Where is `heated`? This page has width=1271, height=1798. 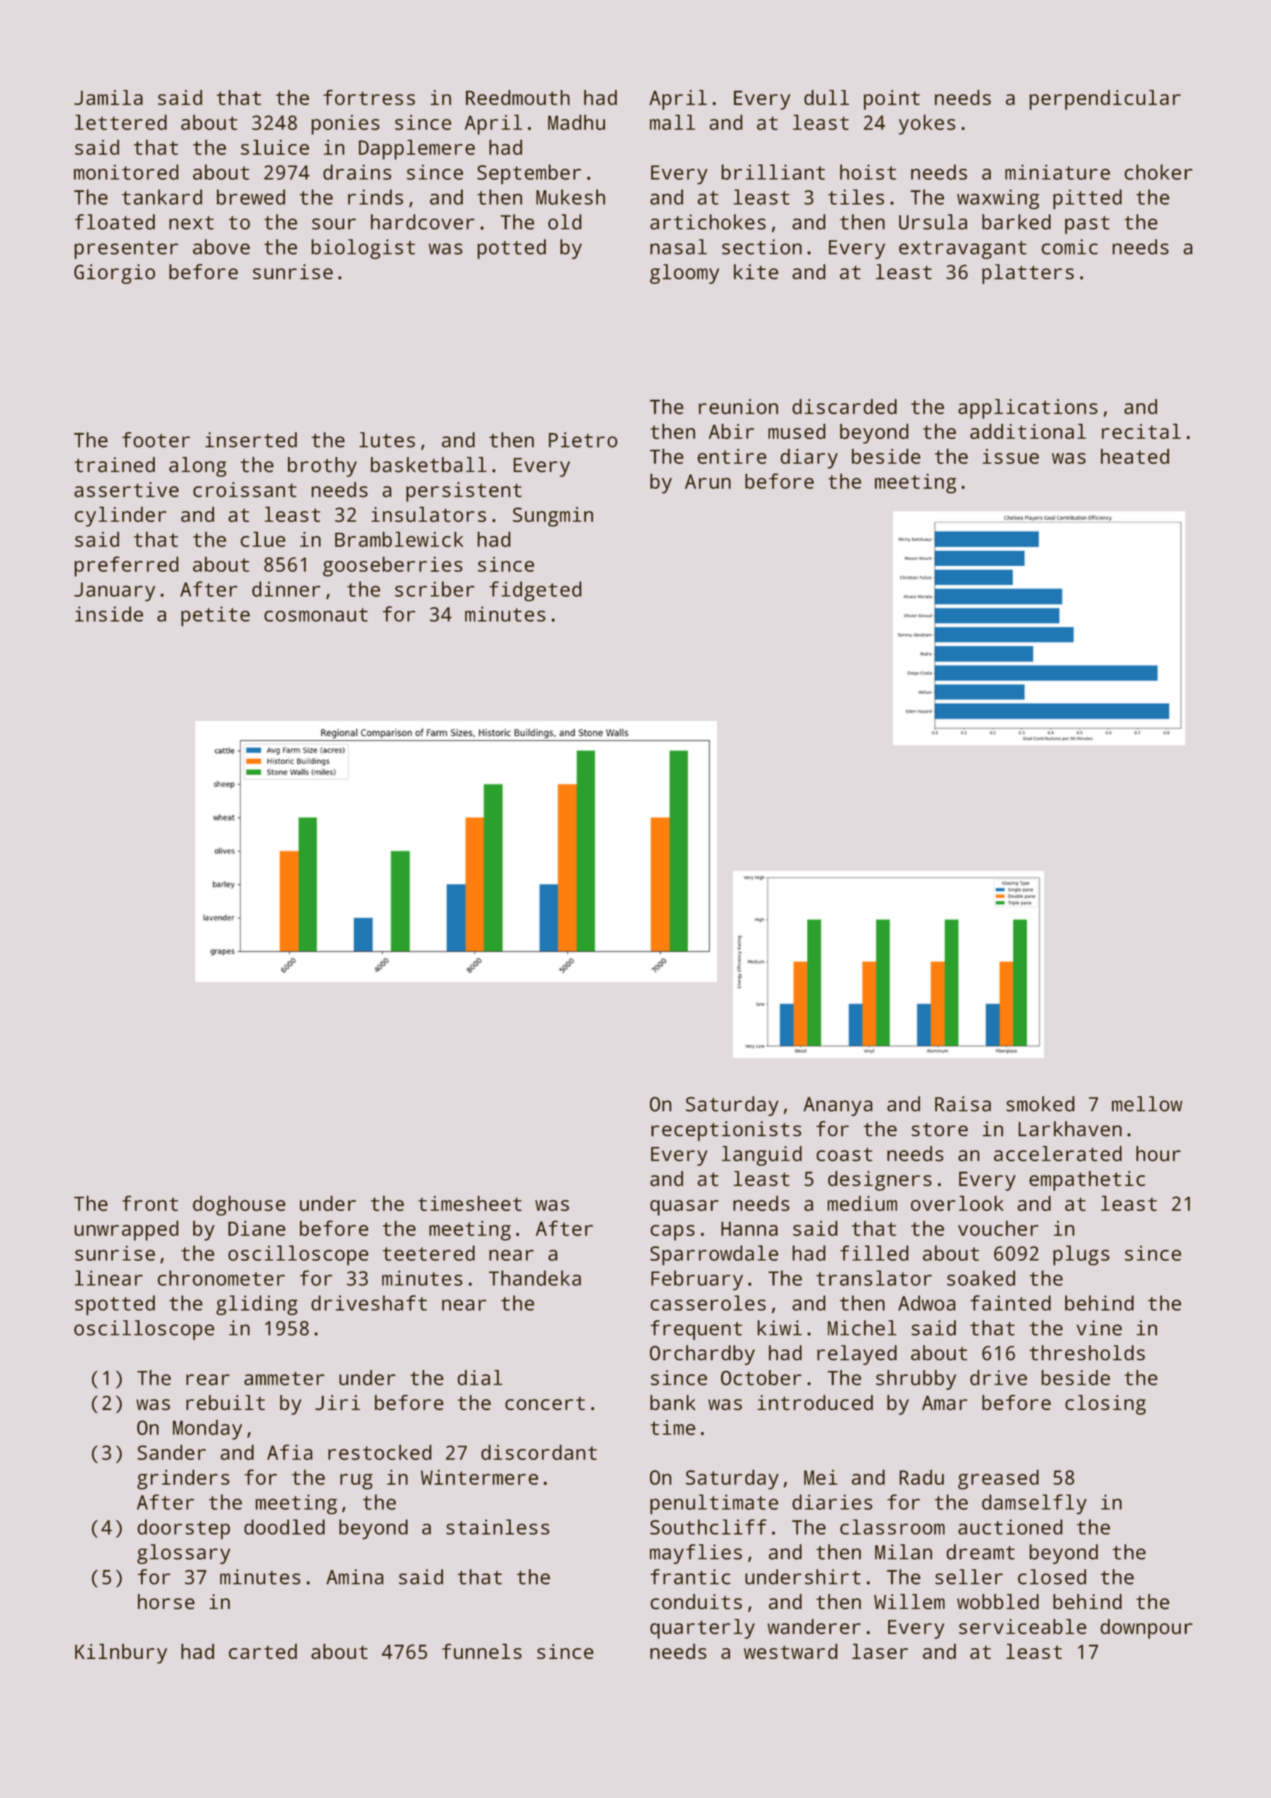
heated is located at coordinates (1135, 456).
